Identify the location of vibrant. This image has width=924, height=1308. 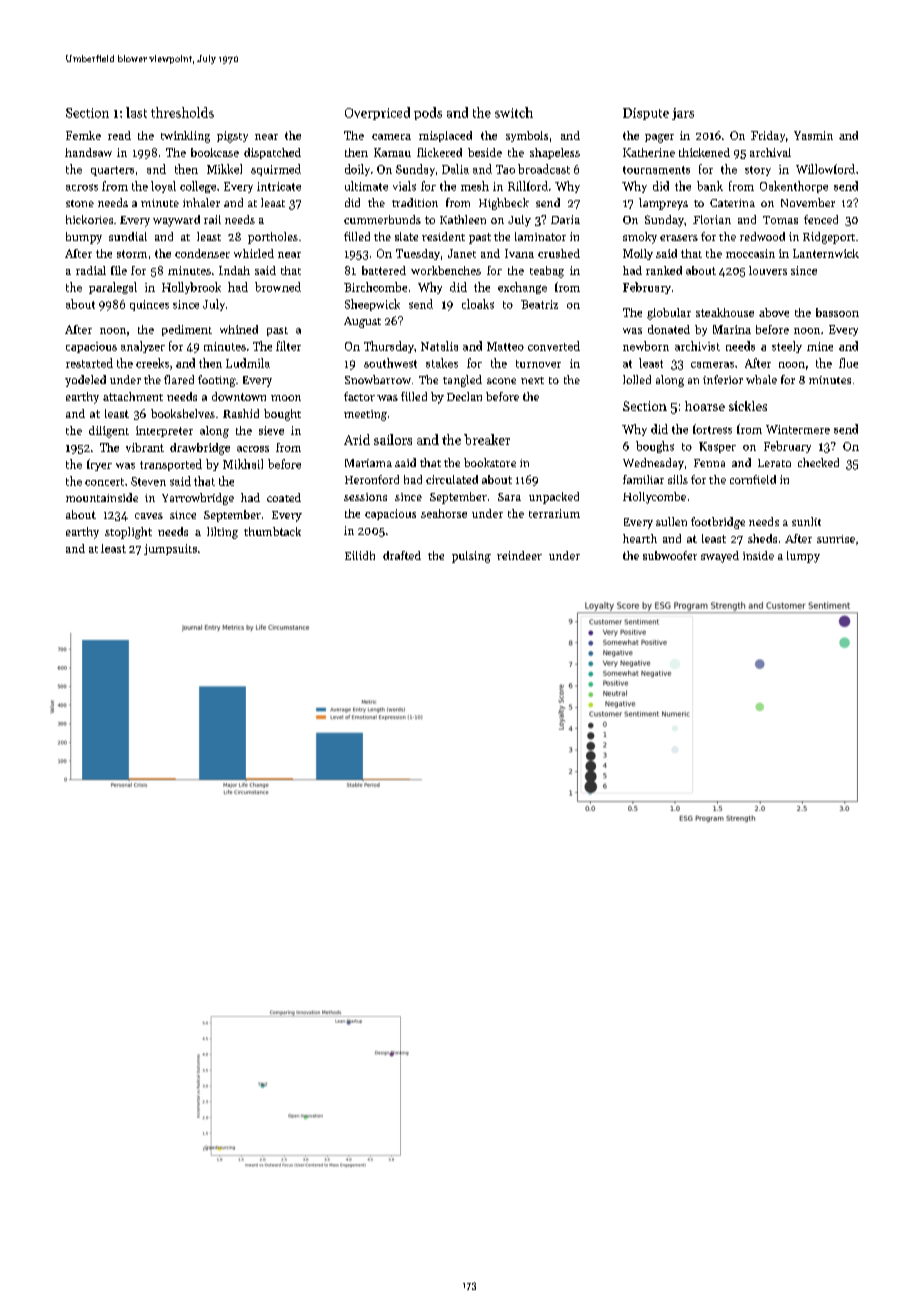
(145, 447).
